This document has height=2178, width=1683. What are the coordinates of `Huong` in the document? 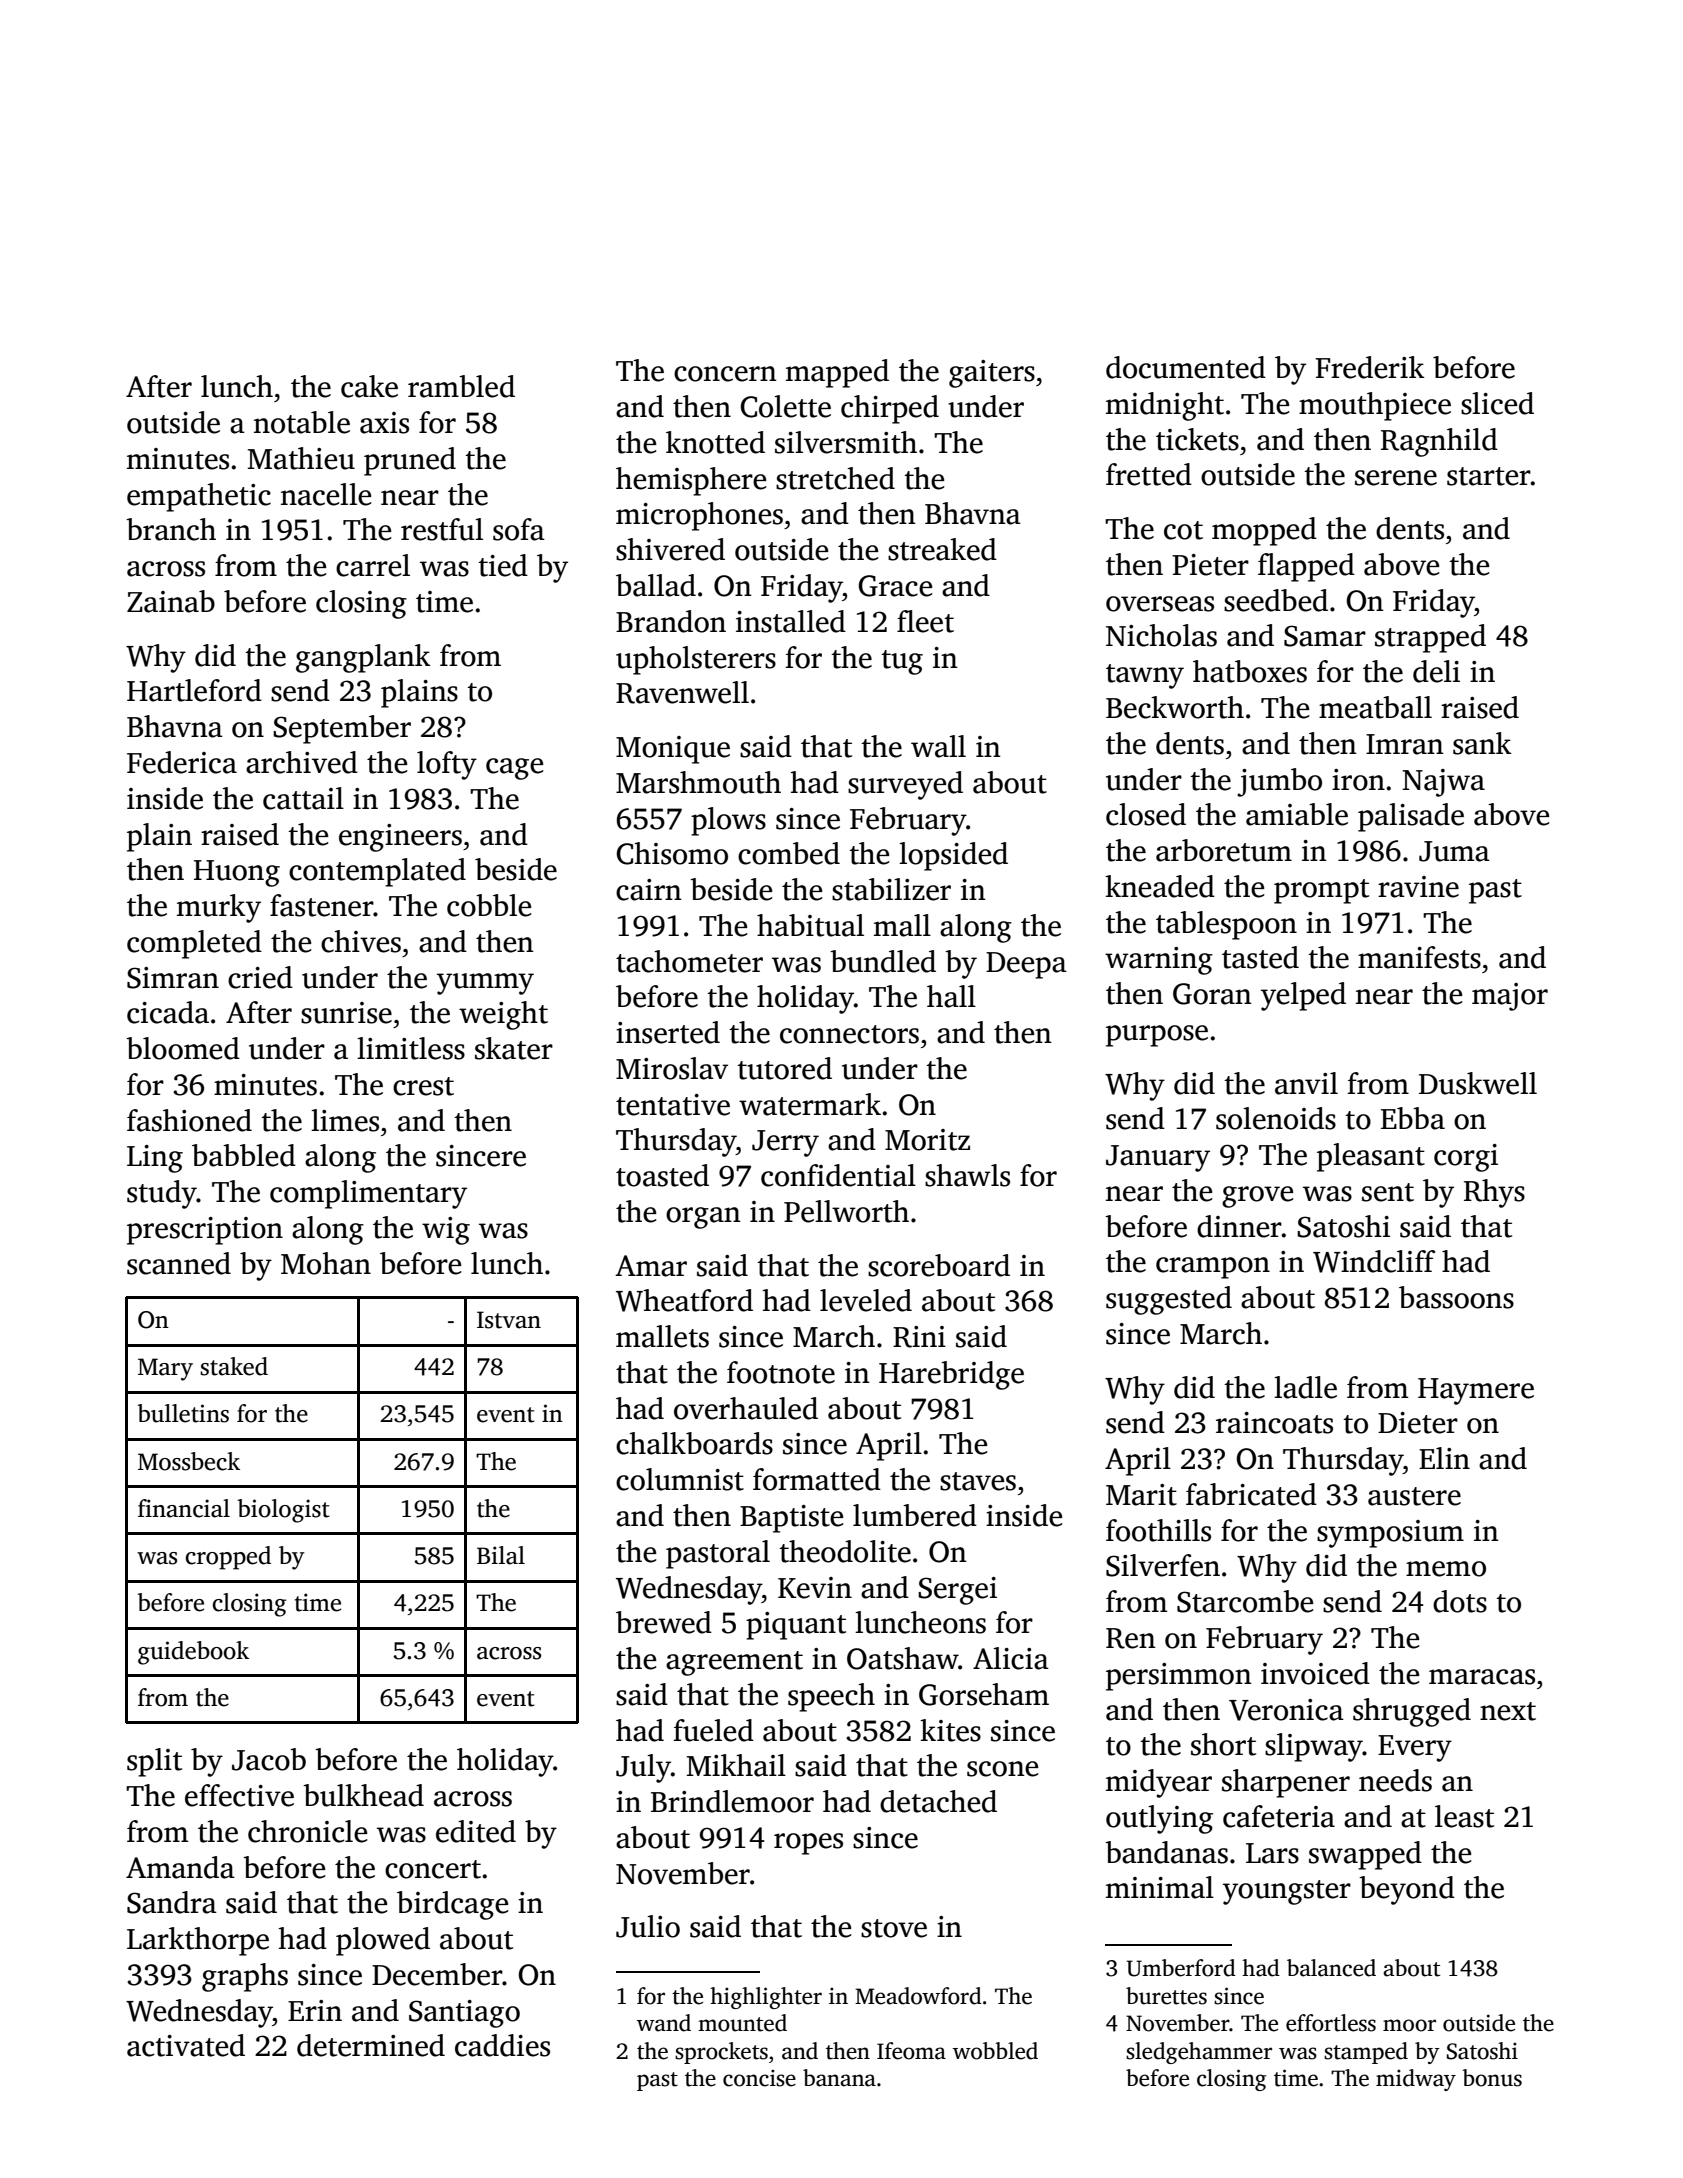 It's located at (237, 873).
